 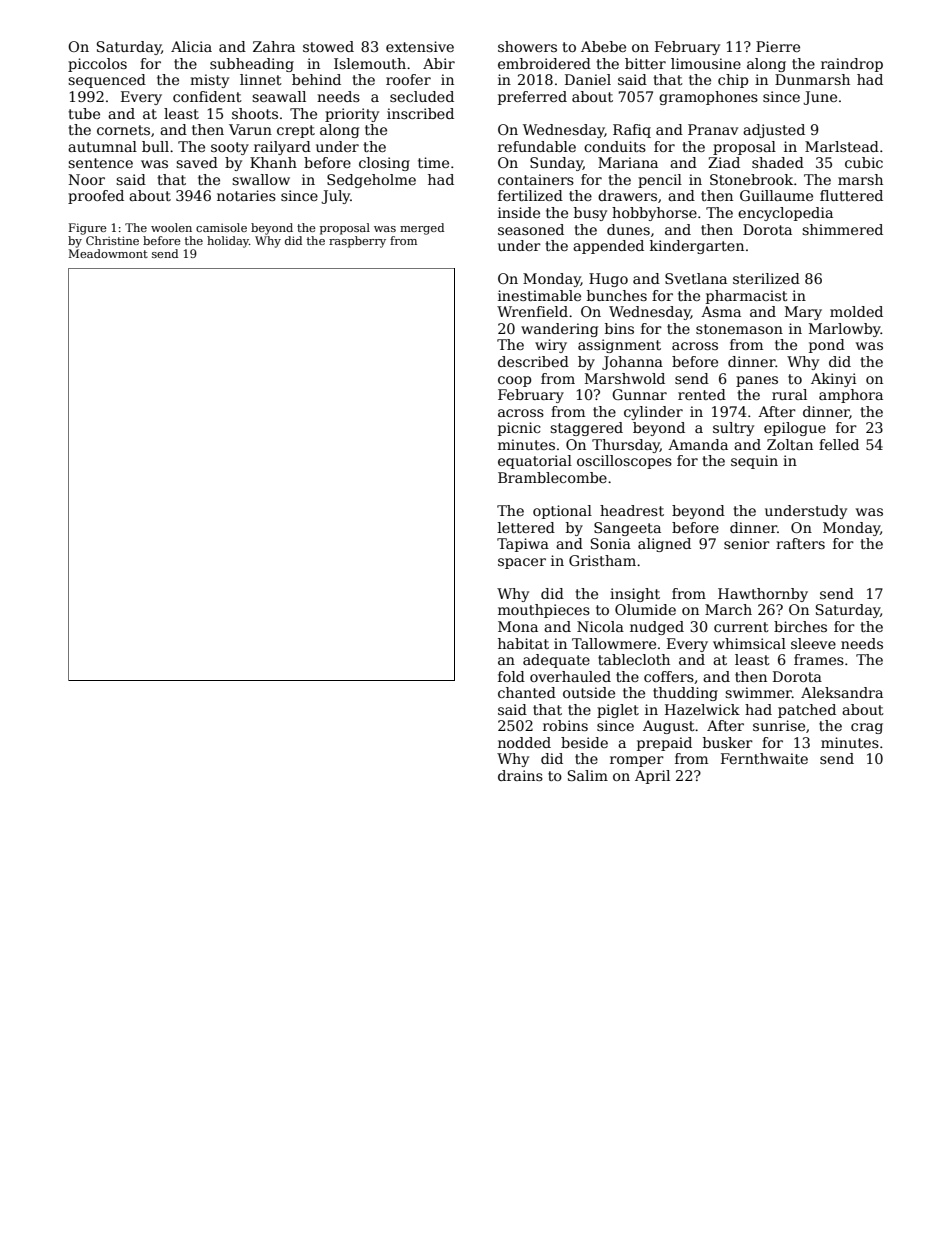 I want to click on lettered, so click(x=526, y=527).
